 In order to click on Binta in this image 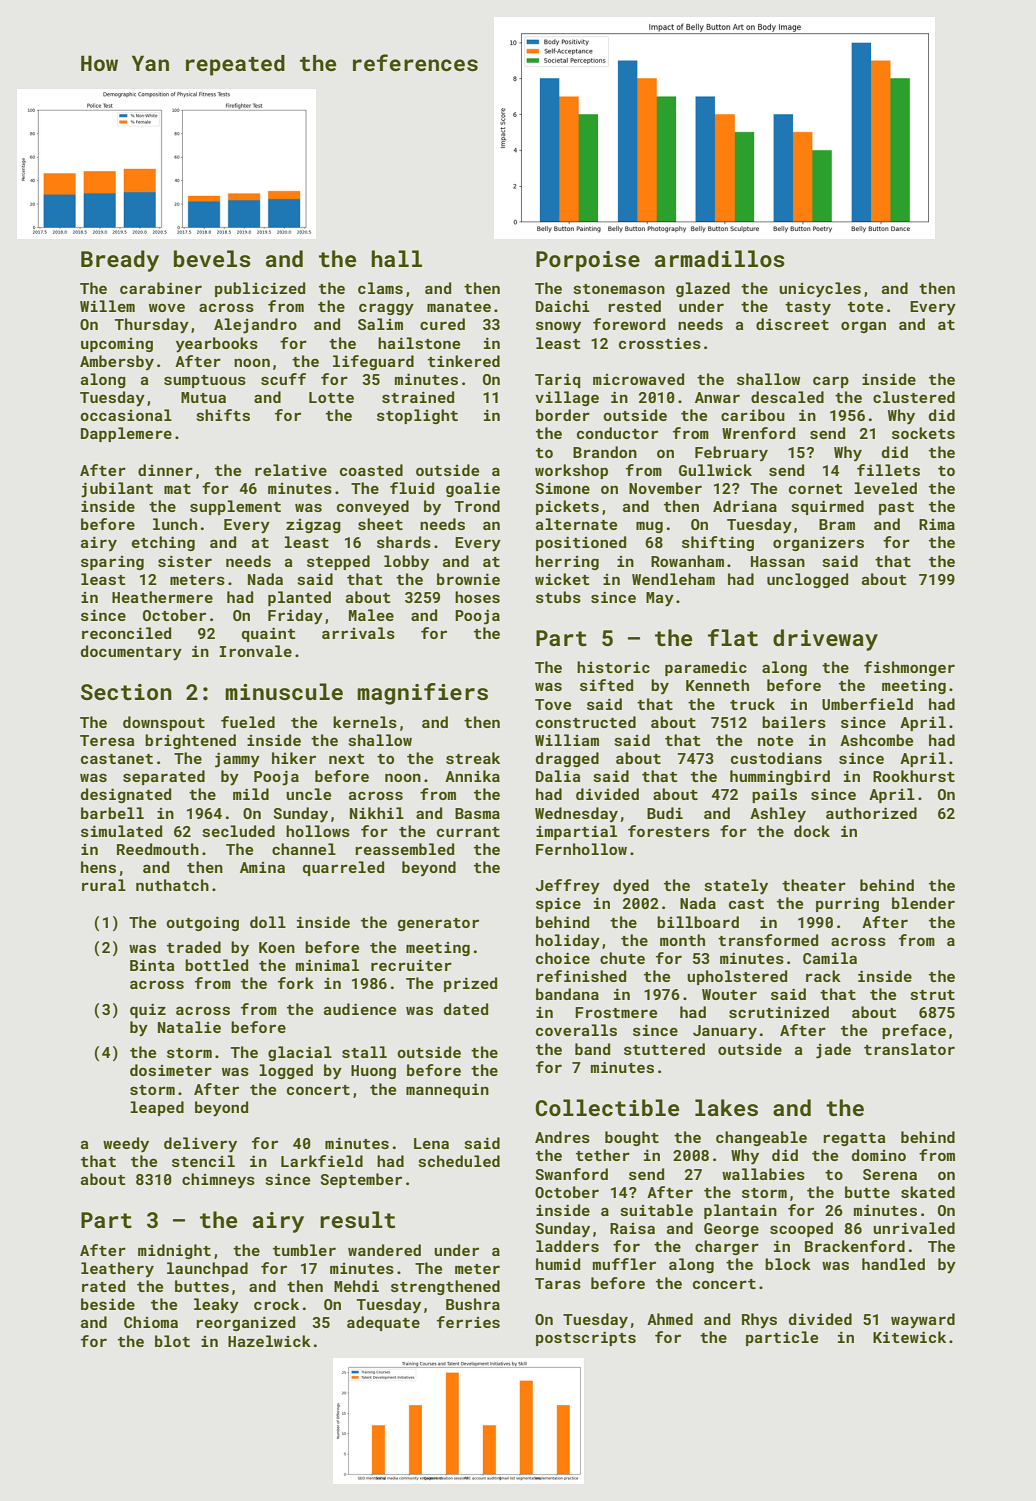, I will do `click(152, 965)`.
